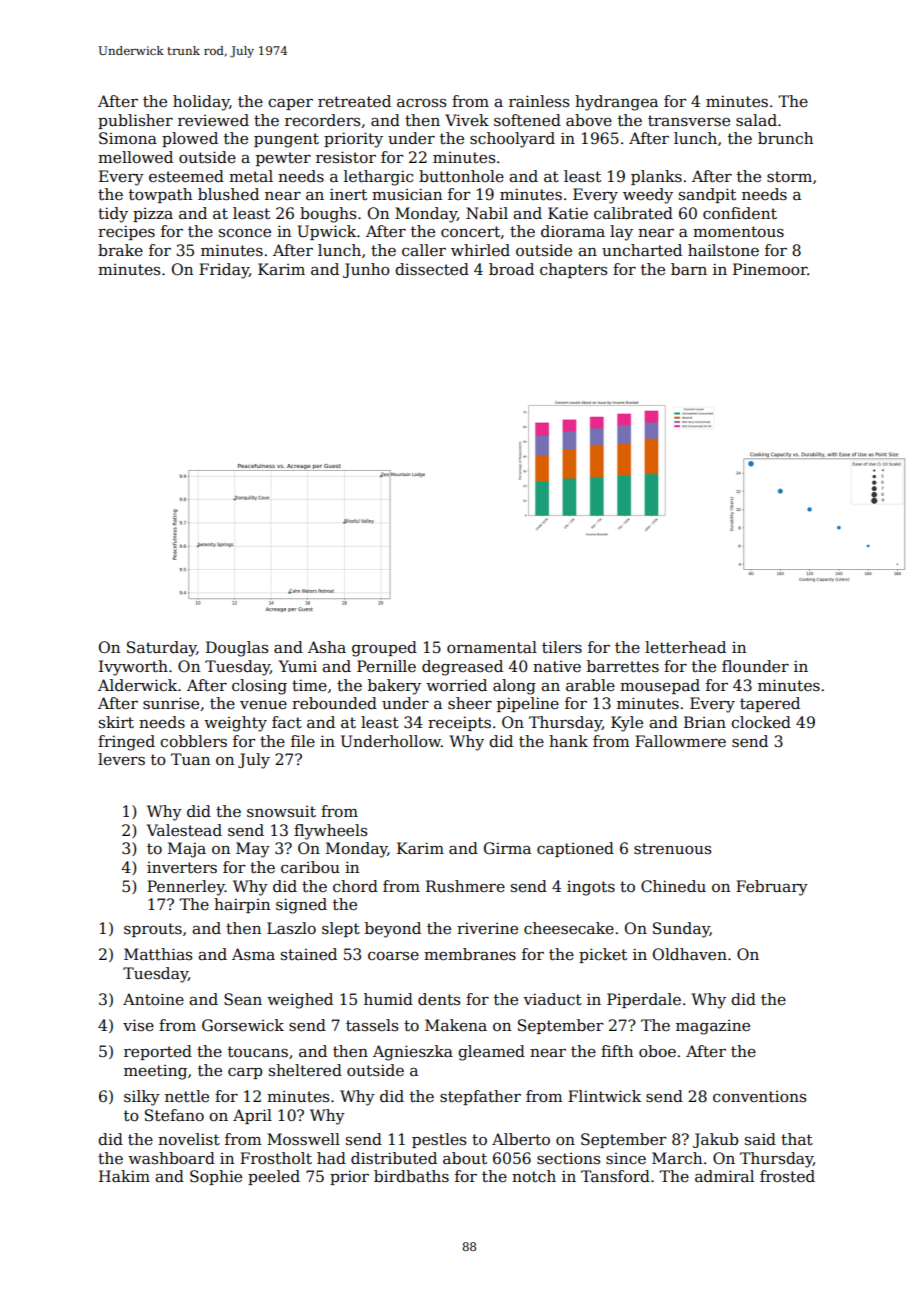 This screenshot has height=1308, width=924. What do you see at coordinates (439, 1140) in the screenshot?
I see `pestles` at bounding box center [439, 1140].
